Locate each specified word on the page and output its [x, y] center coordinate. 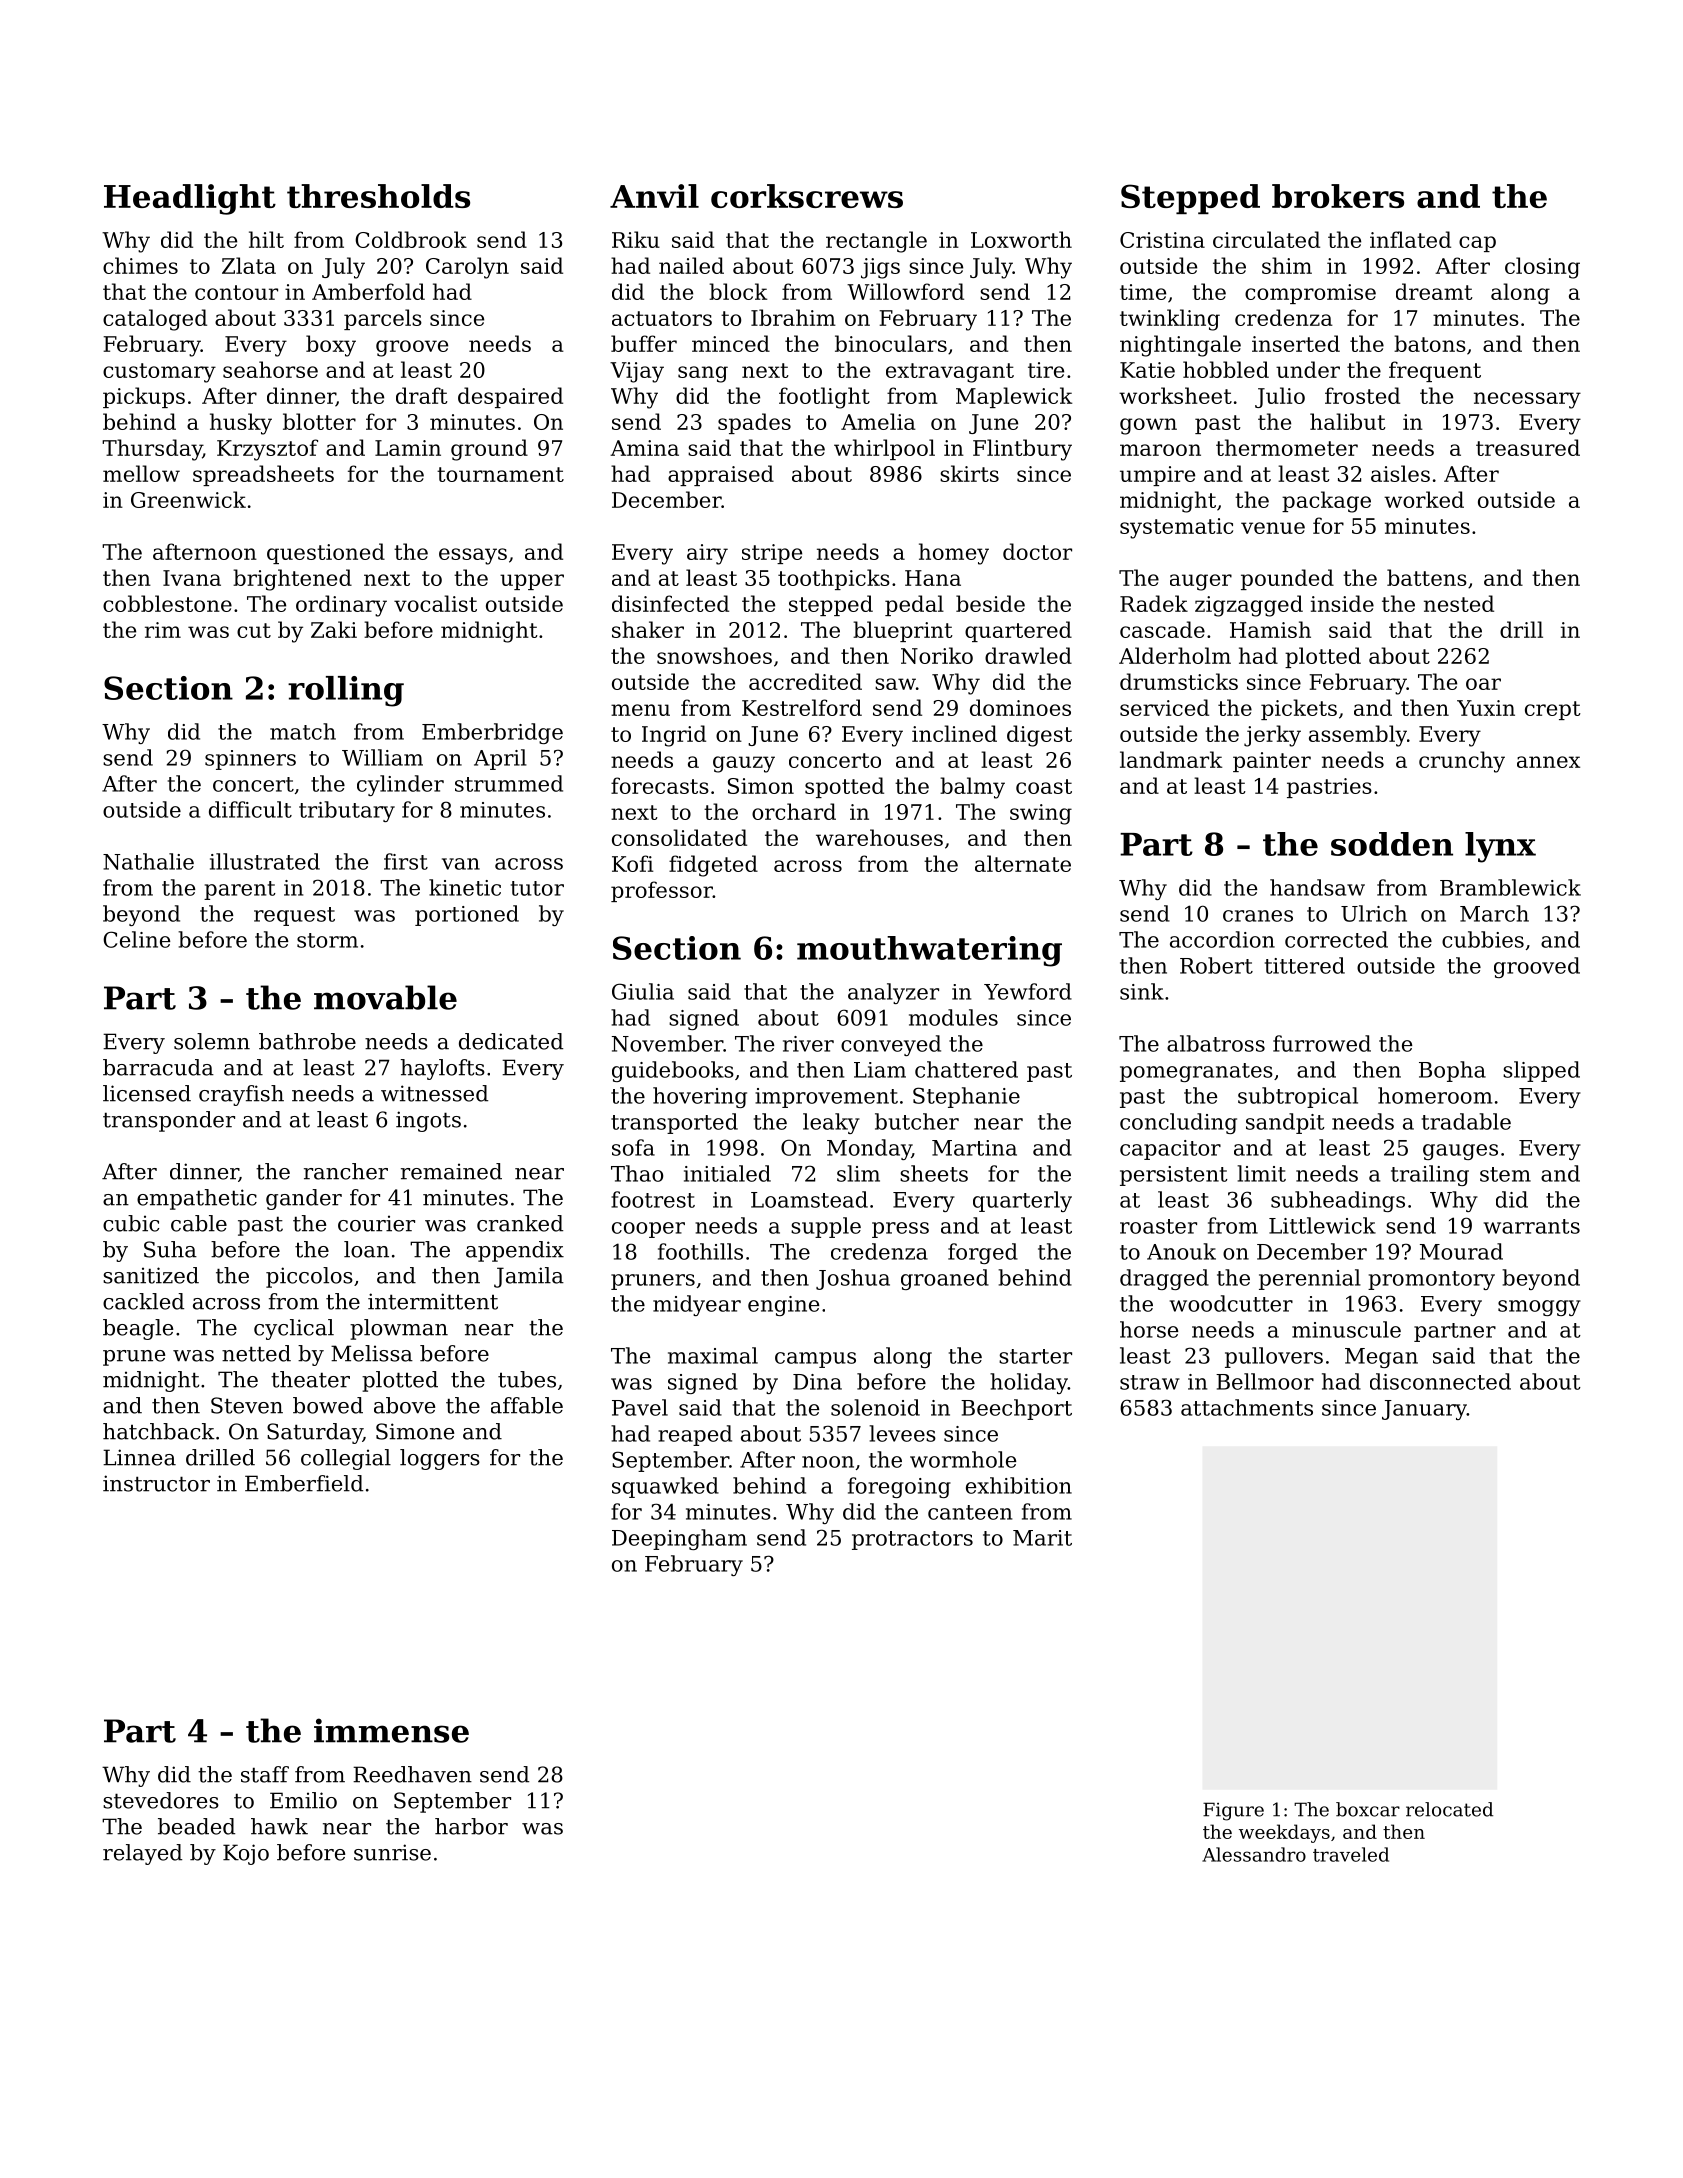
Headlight [190, 199]
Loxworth [1021, 239]
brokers [1338, 196]
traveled [1351, 1854]
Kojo [246, 1854]
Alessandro [1254, 1854]
